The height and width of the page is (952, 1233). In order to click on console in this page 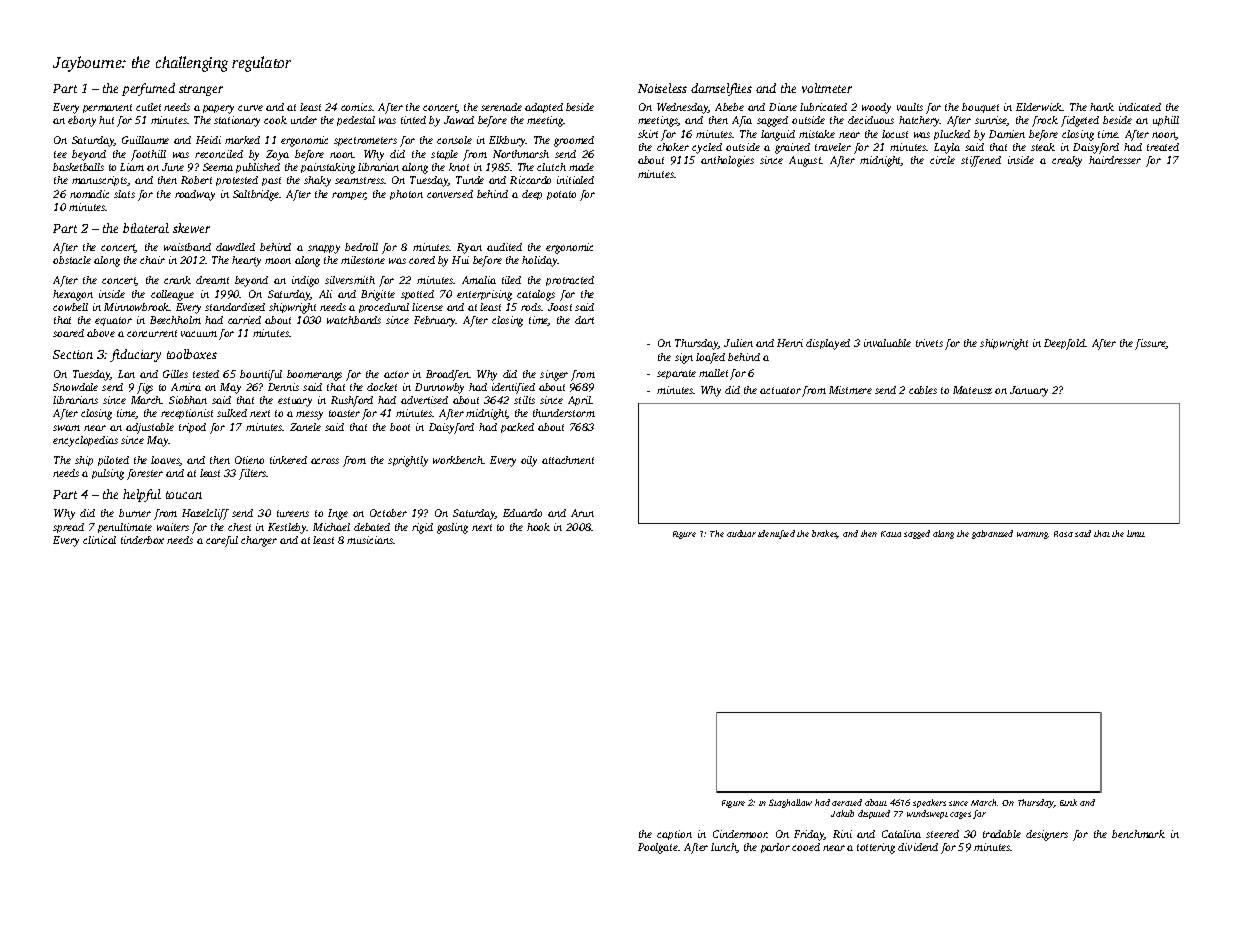, I will do `click(454, 140)`.
